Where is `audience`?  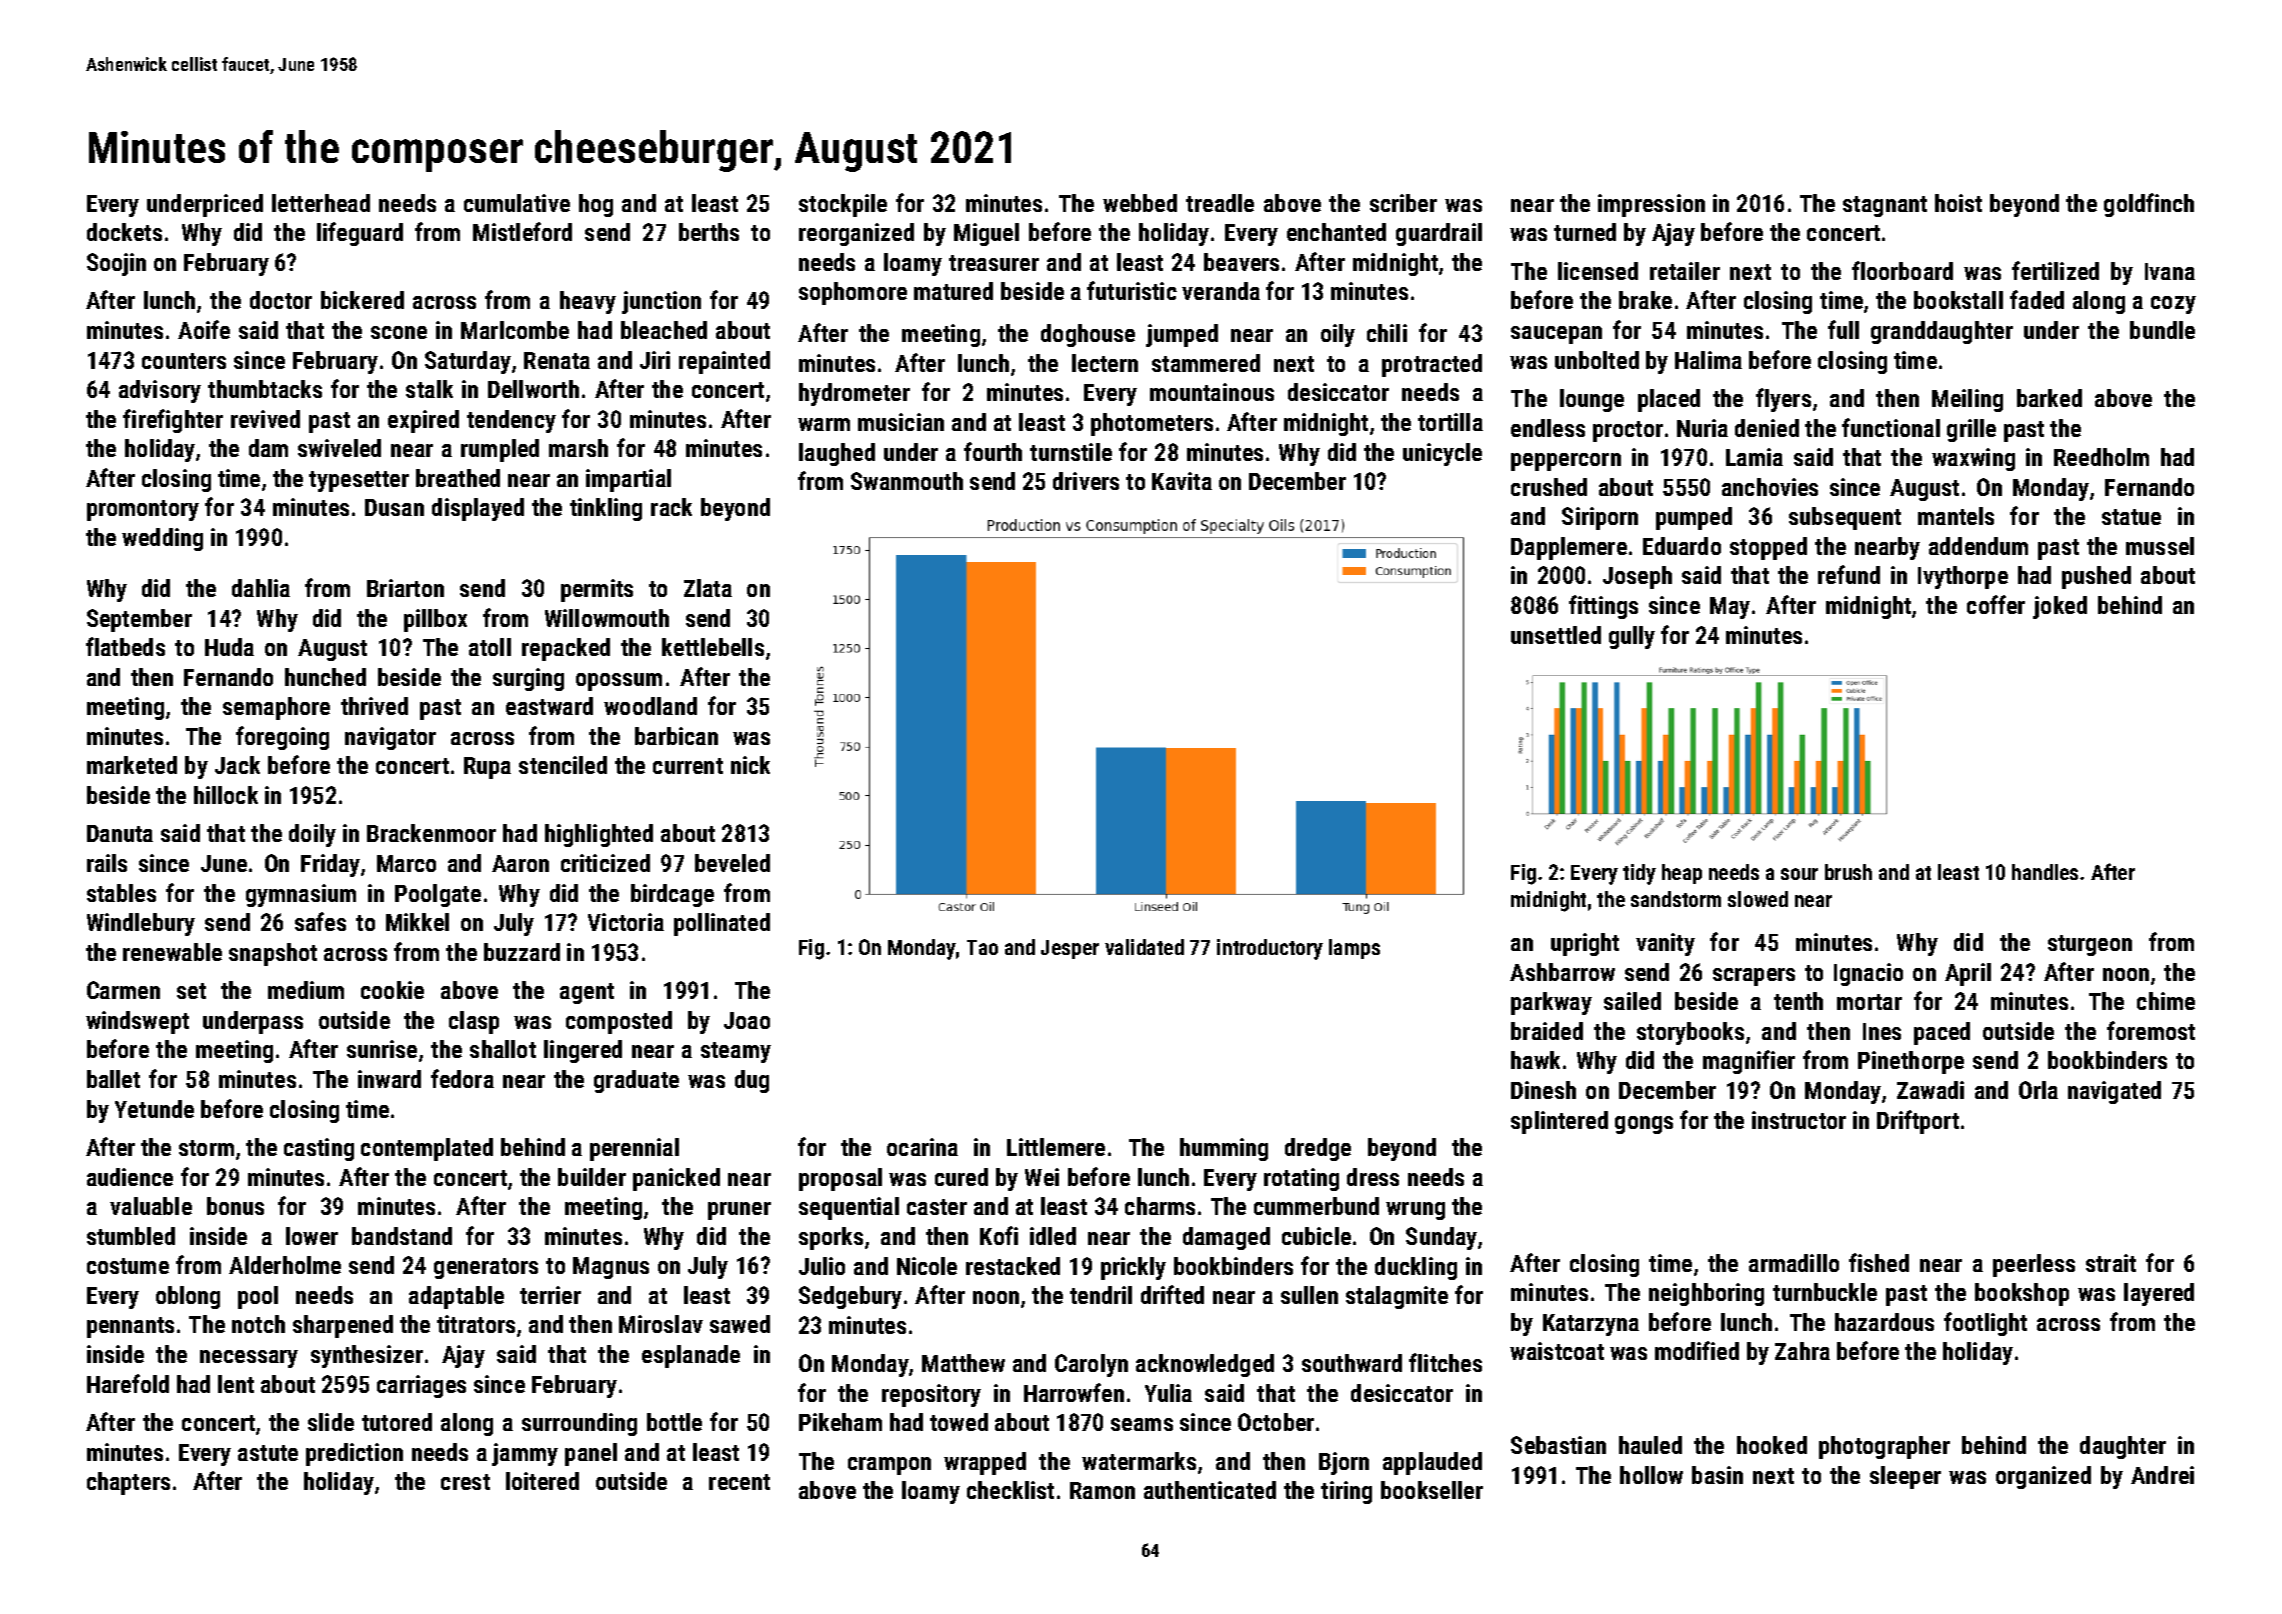 audience is located at coordinates (130, 1177).
